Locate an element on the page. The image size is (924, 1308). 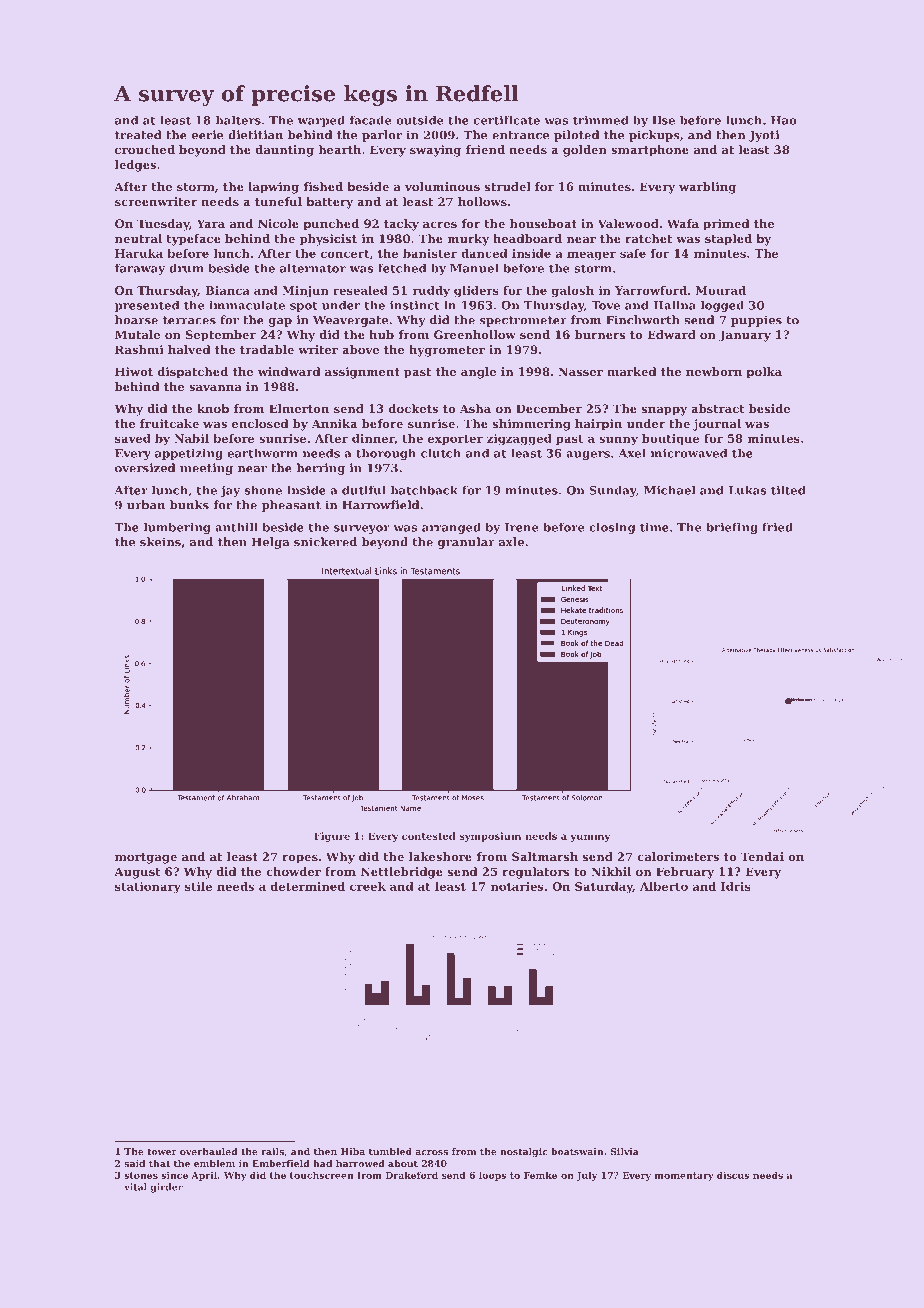
Hao is located at coordinates (783, 120).
